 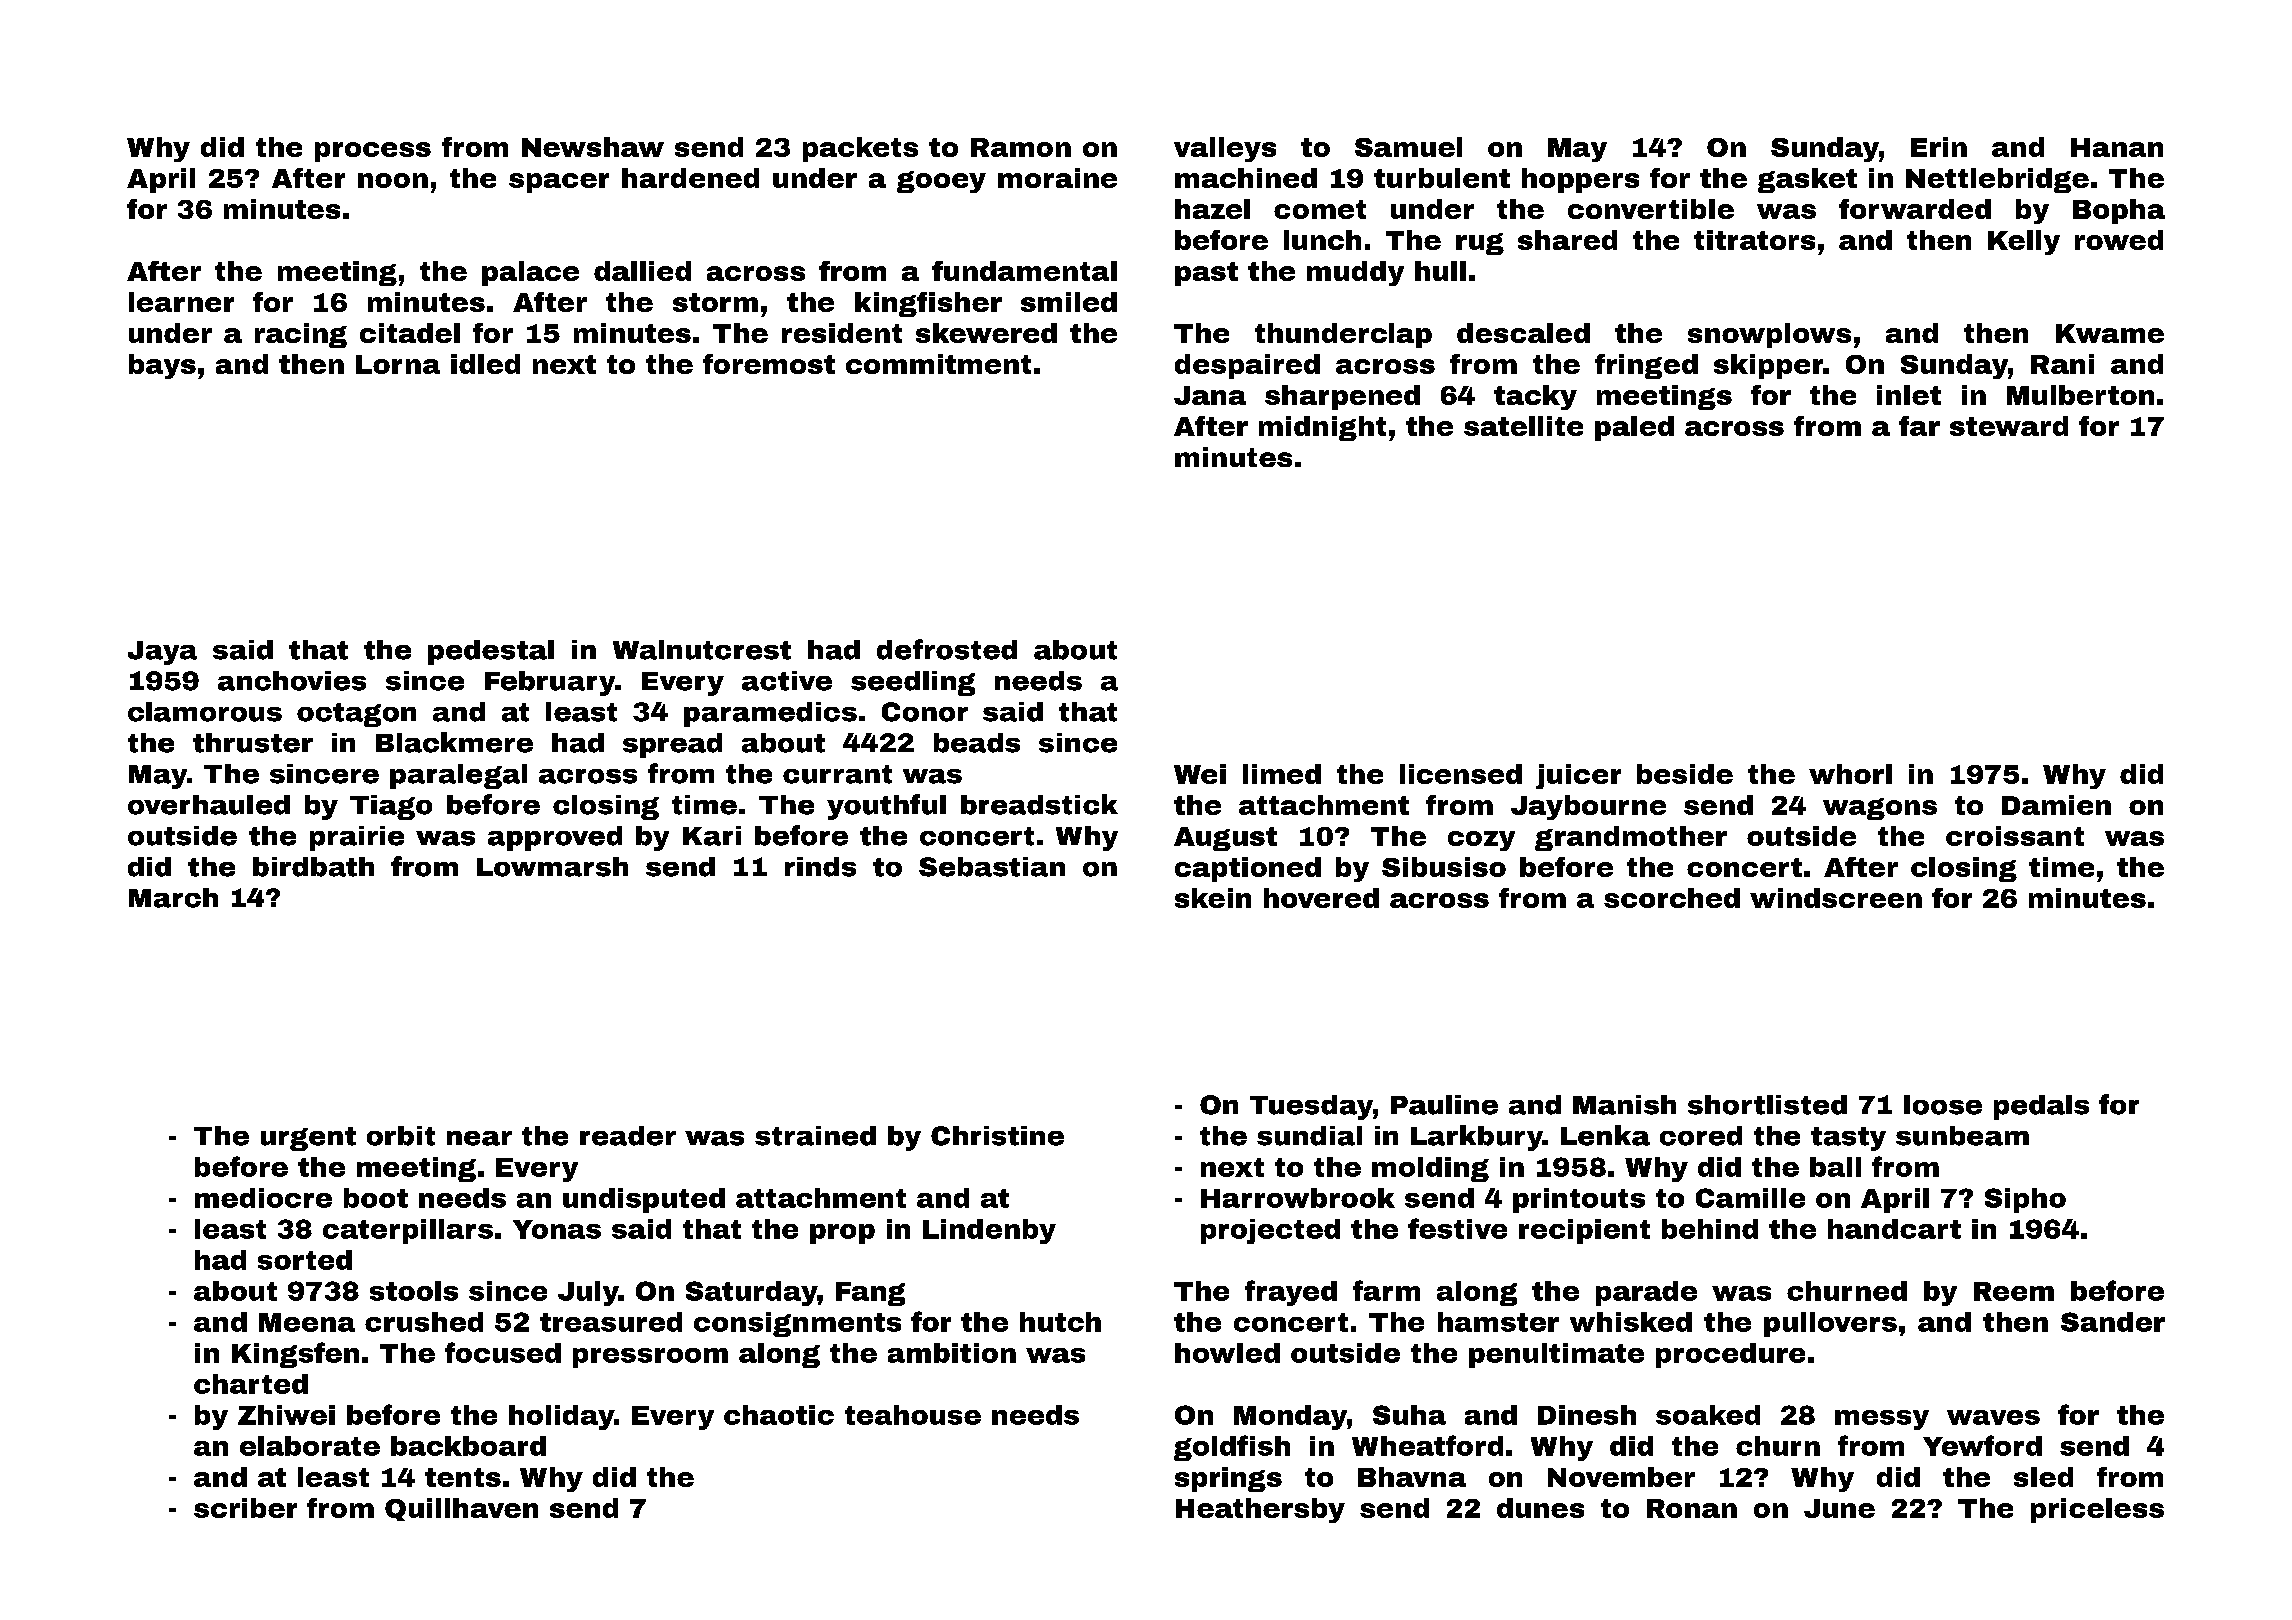 What do you see at coordinates (1939, 147) in the screenshot?
I see `Erin` at bounding box center [1939, 147].
